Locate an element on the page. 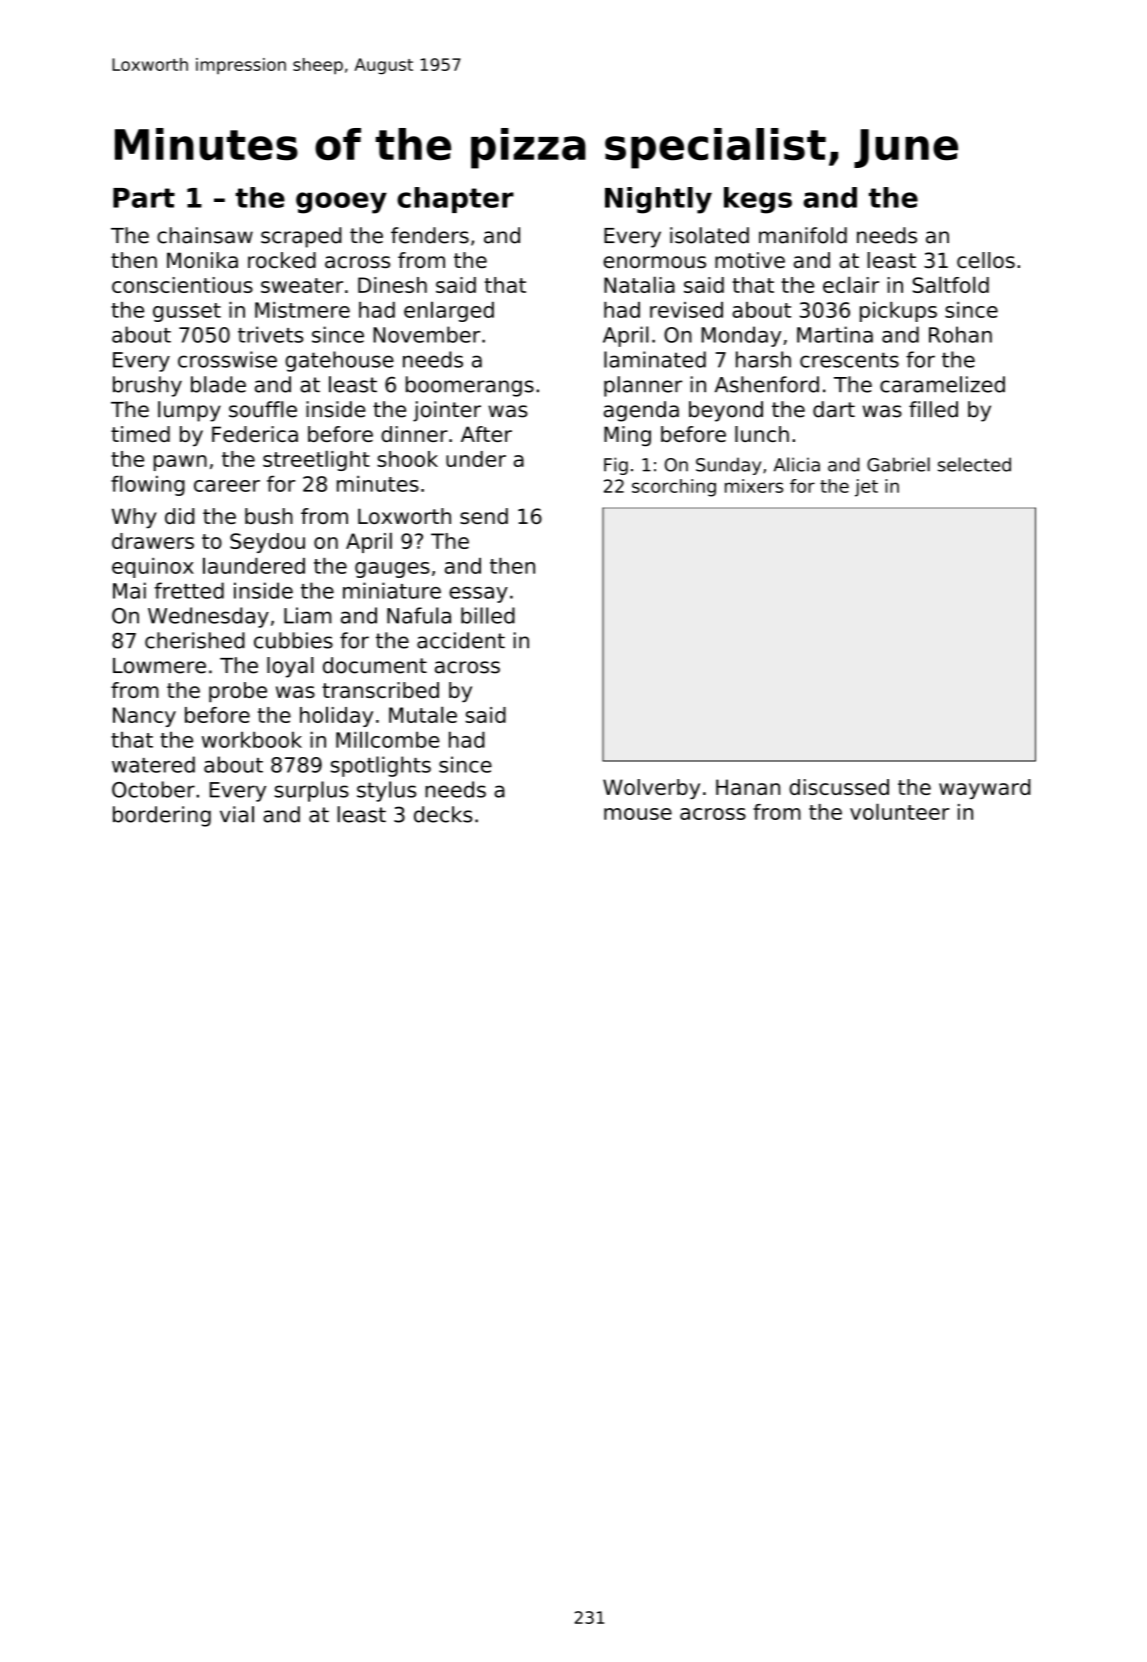  manifold is located at coordinates (803, 235).
